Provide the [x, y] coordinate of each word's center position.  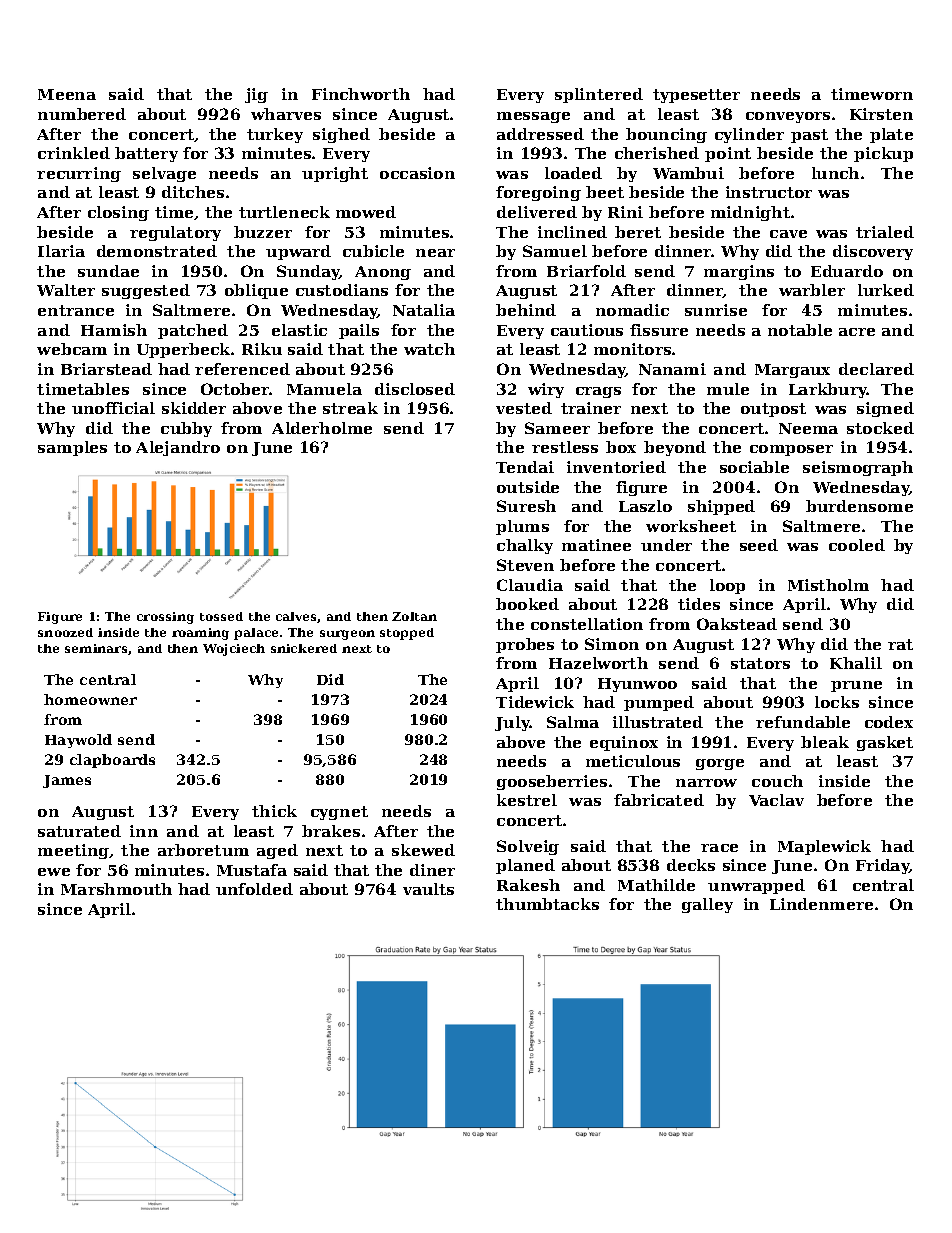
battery [146, 154]
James [67, 781]
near [435, 253]
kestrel [527, 800]
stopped [407, 634]
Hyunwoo [637, 685]
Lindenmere [821, 904]
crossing [165, 618]
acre [857, 332]
